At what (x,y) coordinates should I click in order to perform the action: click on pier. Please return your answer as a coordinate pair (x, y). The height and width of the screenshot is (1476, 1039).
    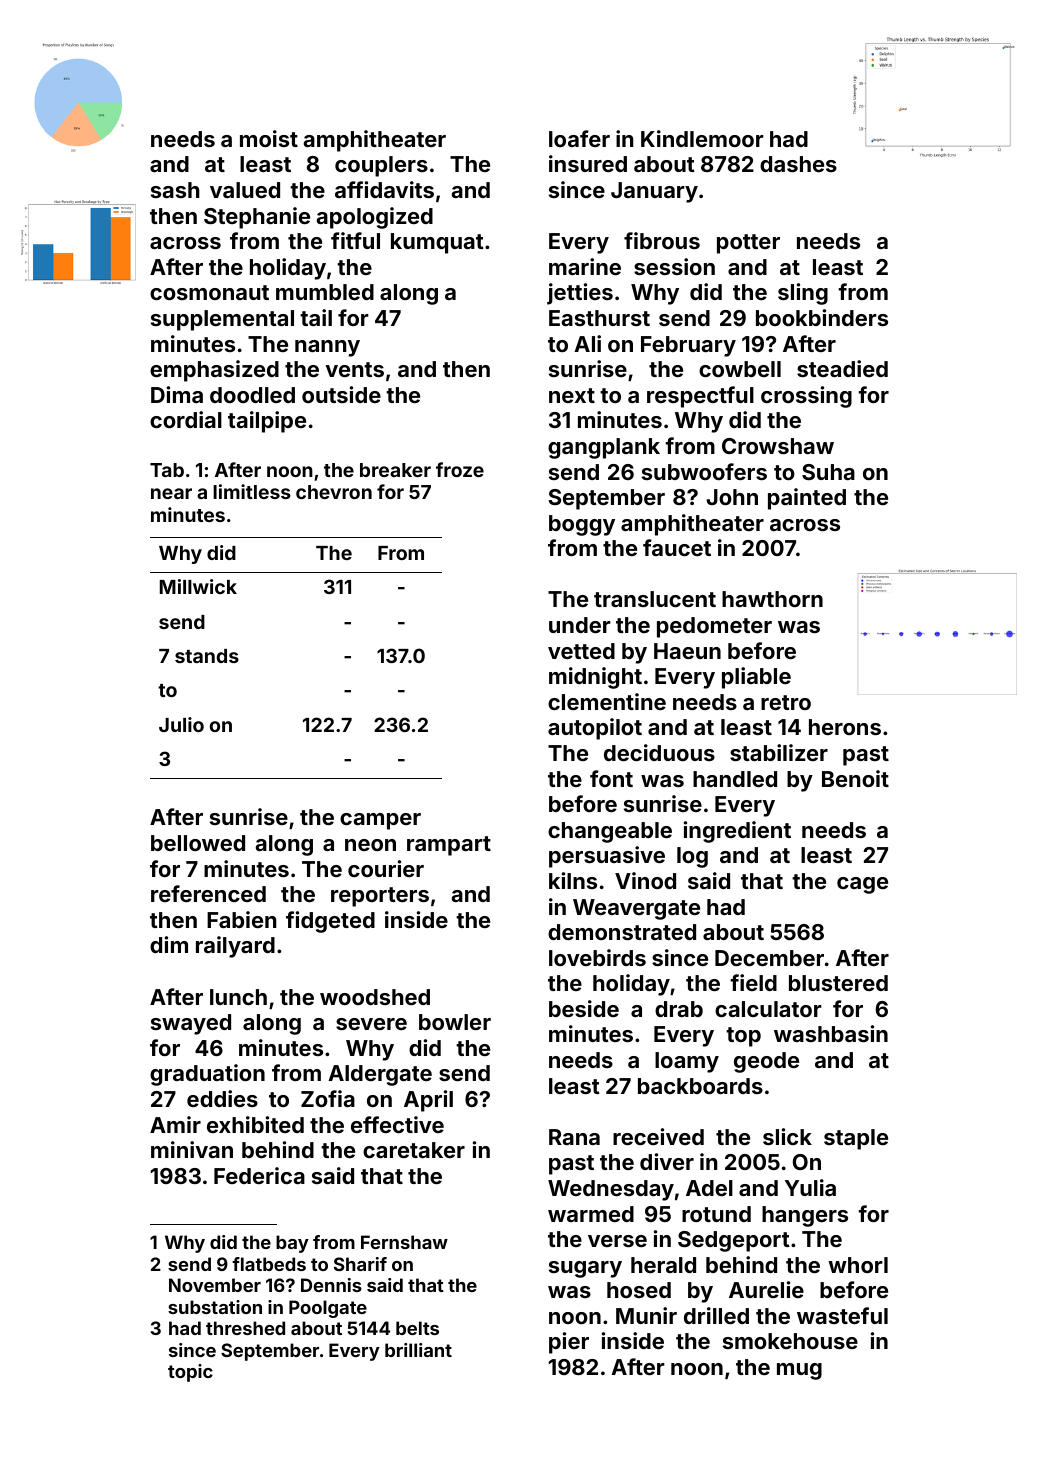
    Looking at the image, I should click on (569, 1343).
